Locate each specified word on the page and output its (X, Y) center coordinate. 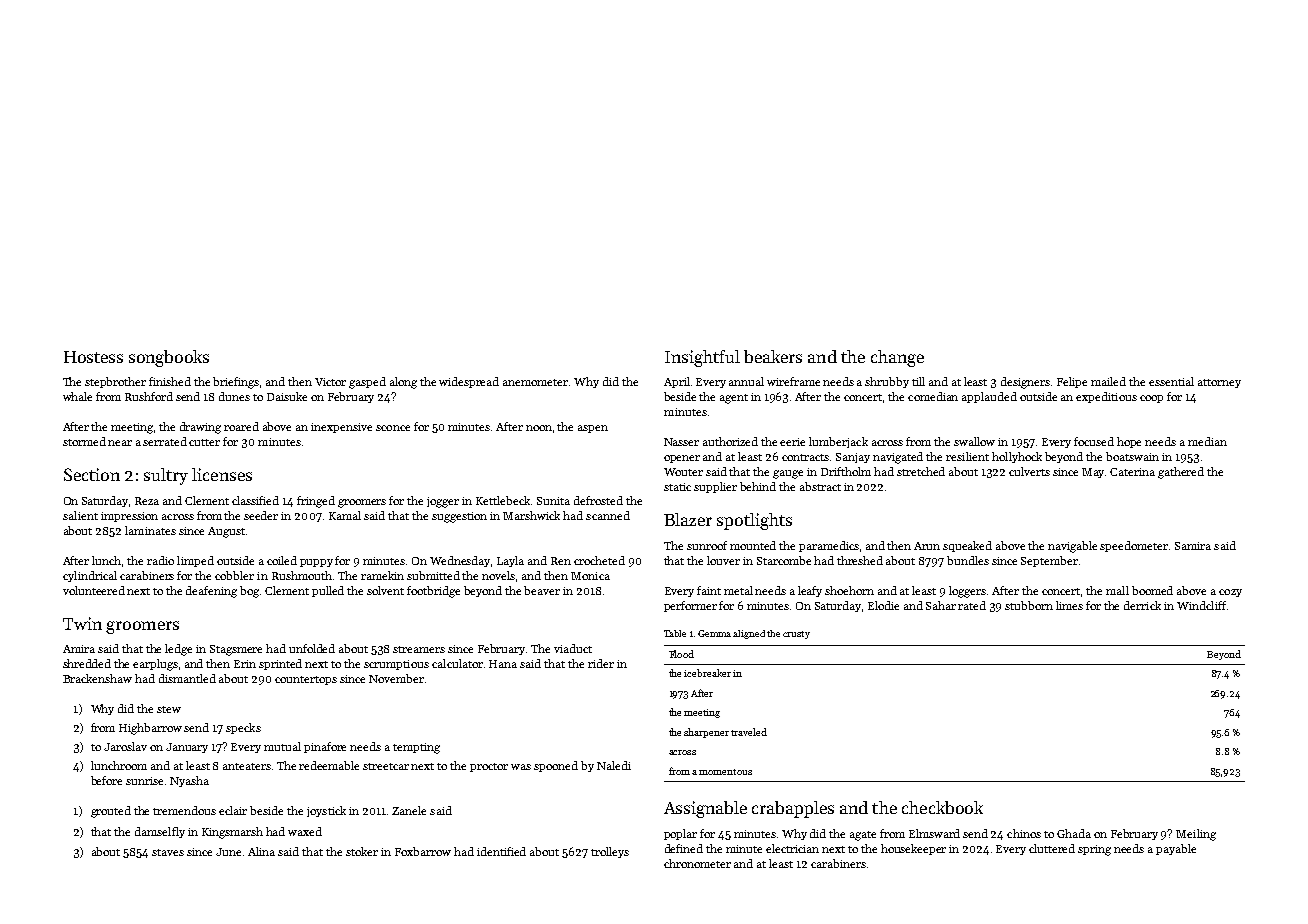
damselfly (160, 832)
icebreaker (707, 673)
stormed (84, 441)
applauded (989, 397)
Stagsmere (236, 650)
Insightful (702, 358)
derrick (1142, 605)
